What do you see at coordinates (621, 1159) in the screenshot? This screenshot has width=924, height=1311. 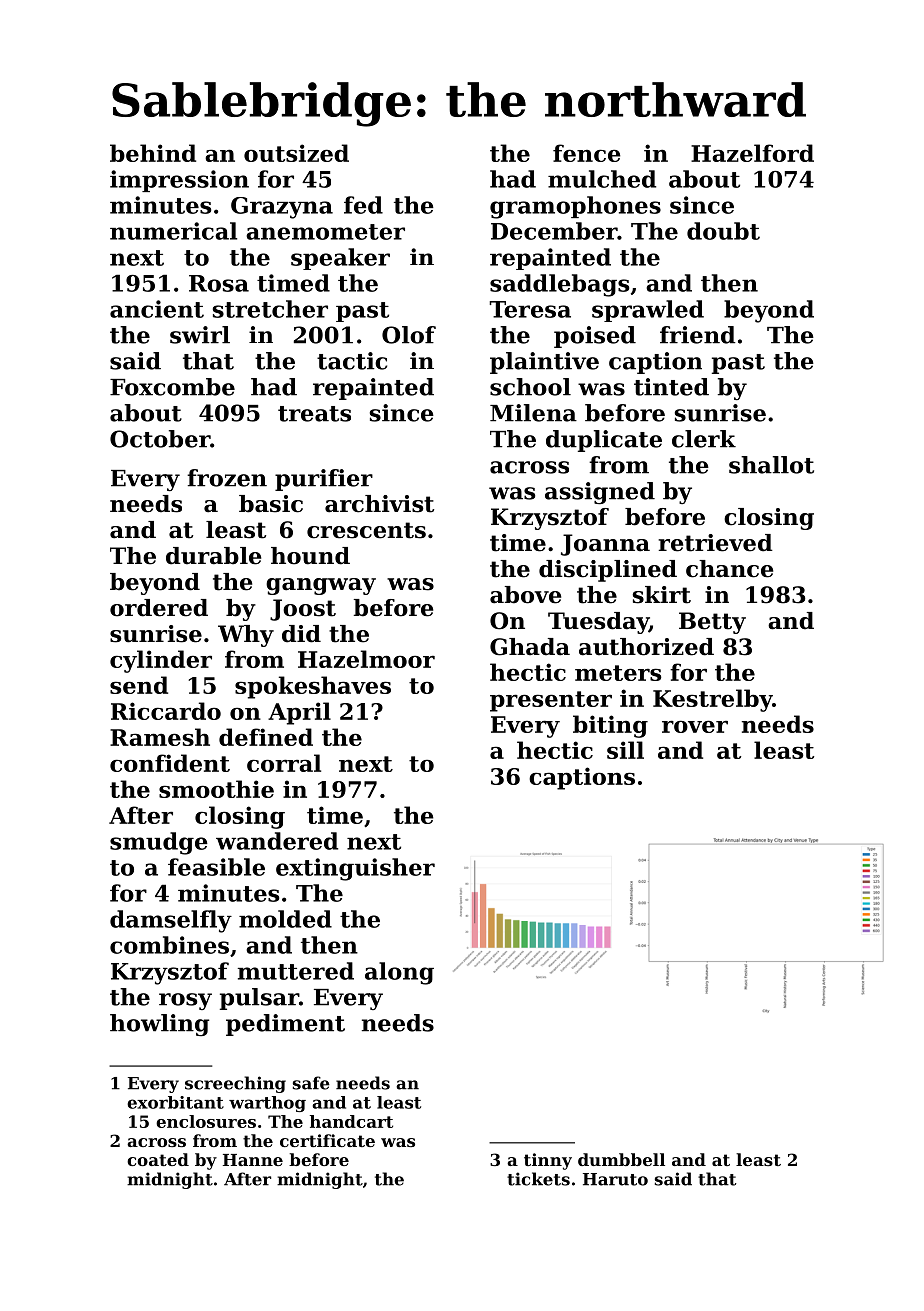 I see `dumbbell` at bounding box center [621, 1159].
